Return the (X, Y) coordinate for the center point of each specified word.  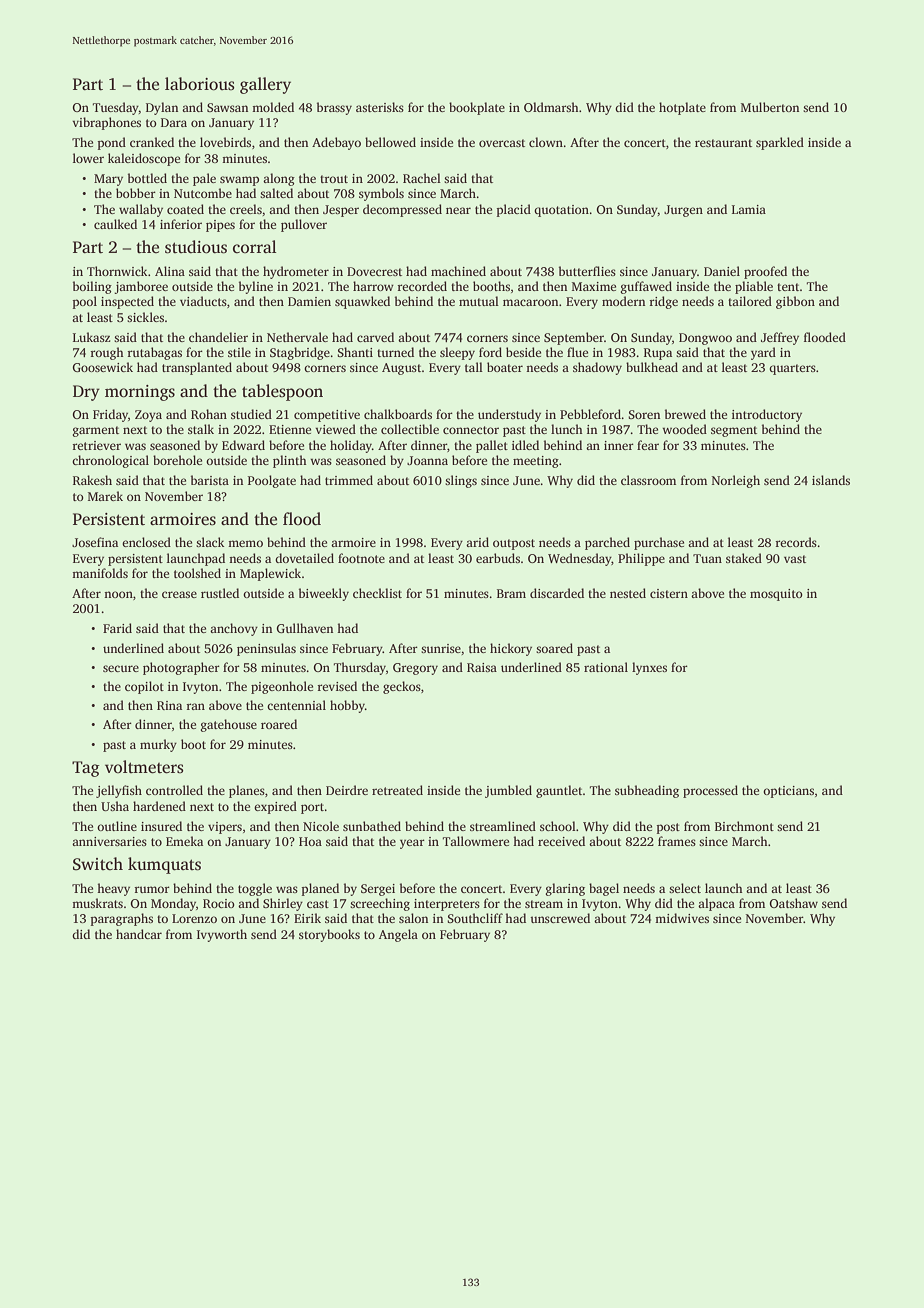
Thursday (360, 668)
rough (107, 353)
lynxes (649, 668)
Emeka (184, 841)
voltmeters (144, 767)
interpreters (447, 905)
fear (648, 445)
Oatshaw (793, 903)
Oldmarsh (551, 107)
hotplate (682, 108)
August (402, 369)
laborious (200, 84)
